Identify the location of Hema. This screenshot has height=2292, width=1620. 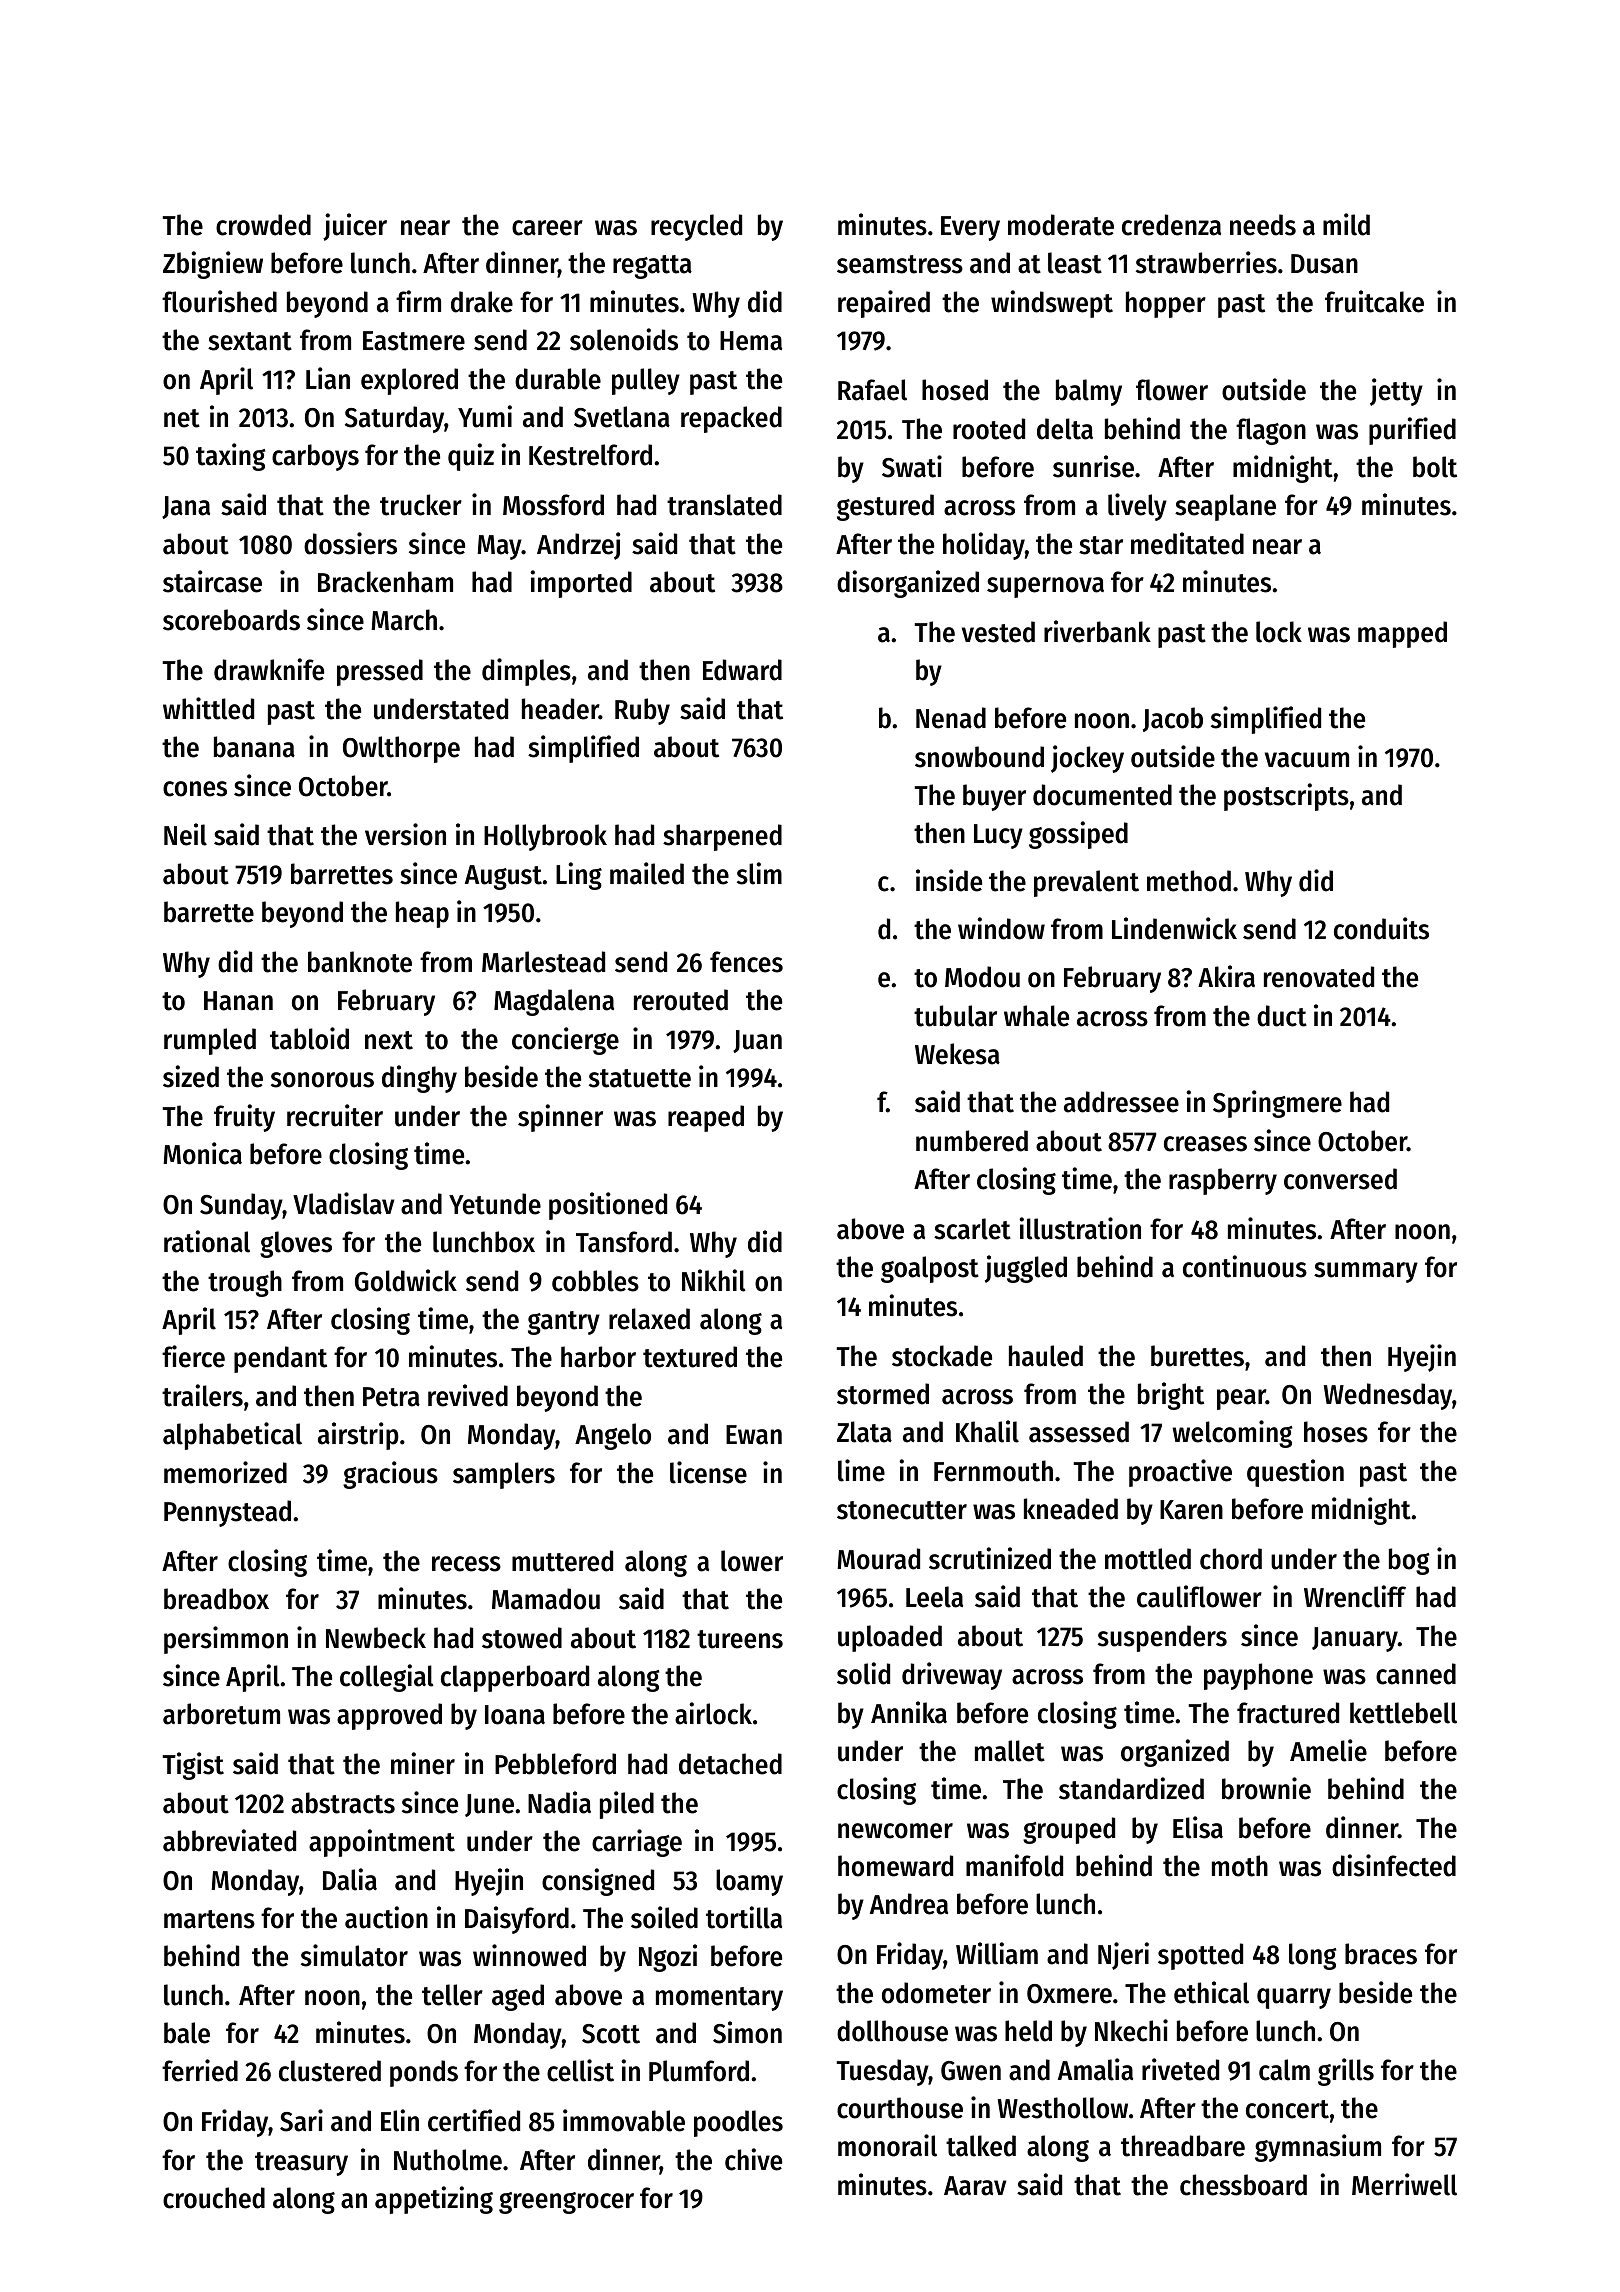
(751, 341).
